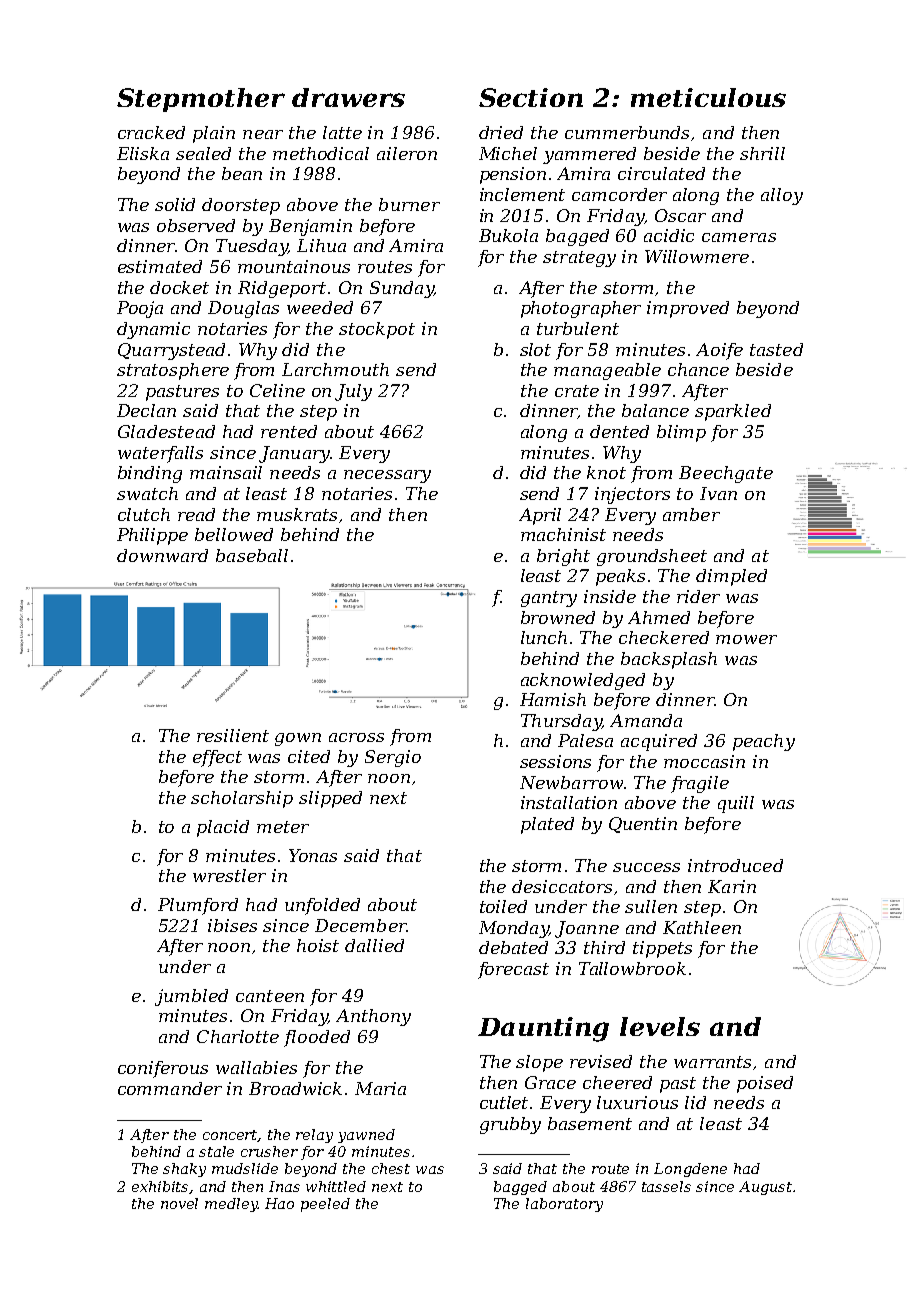  I want to click on dallied, so click(374, 945).
